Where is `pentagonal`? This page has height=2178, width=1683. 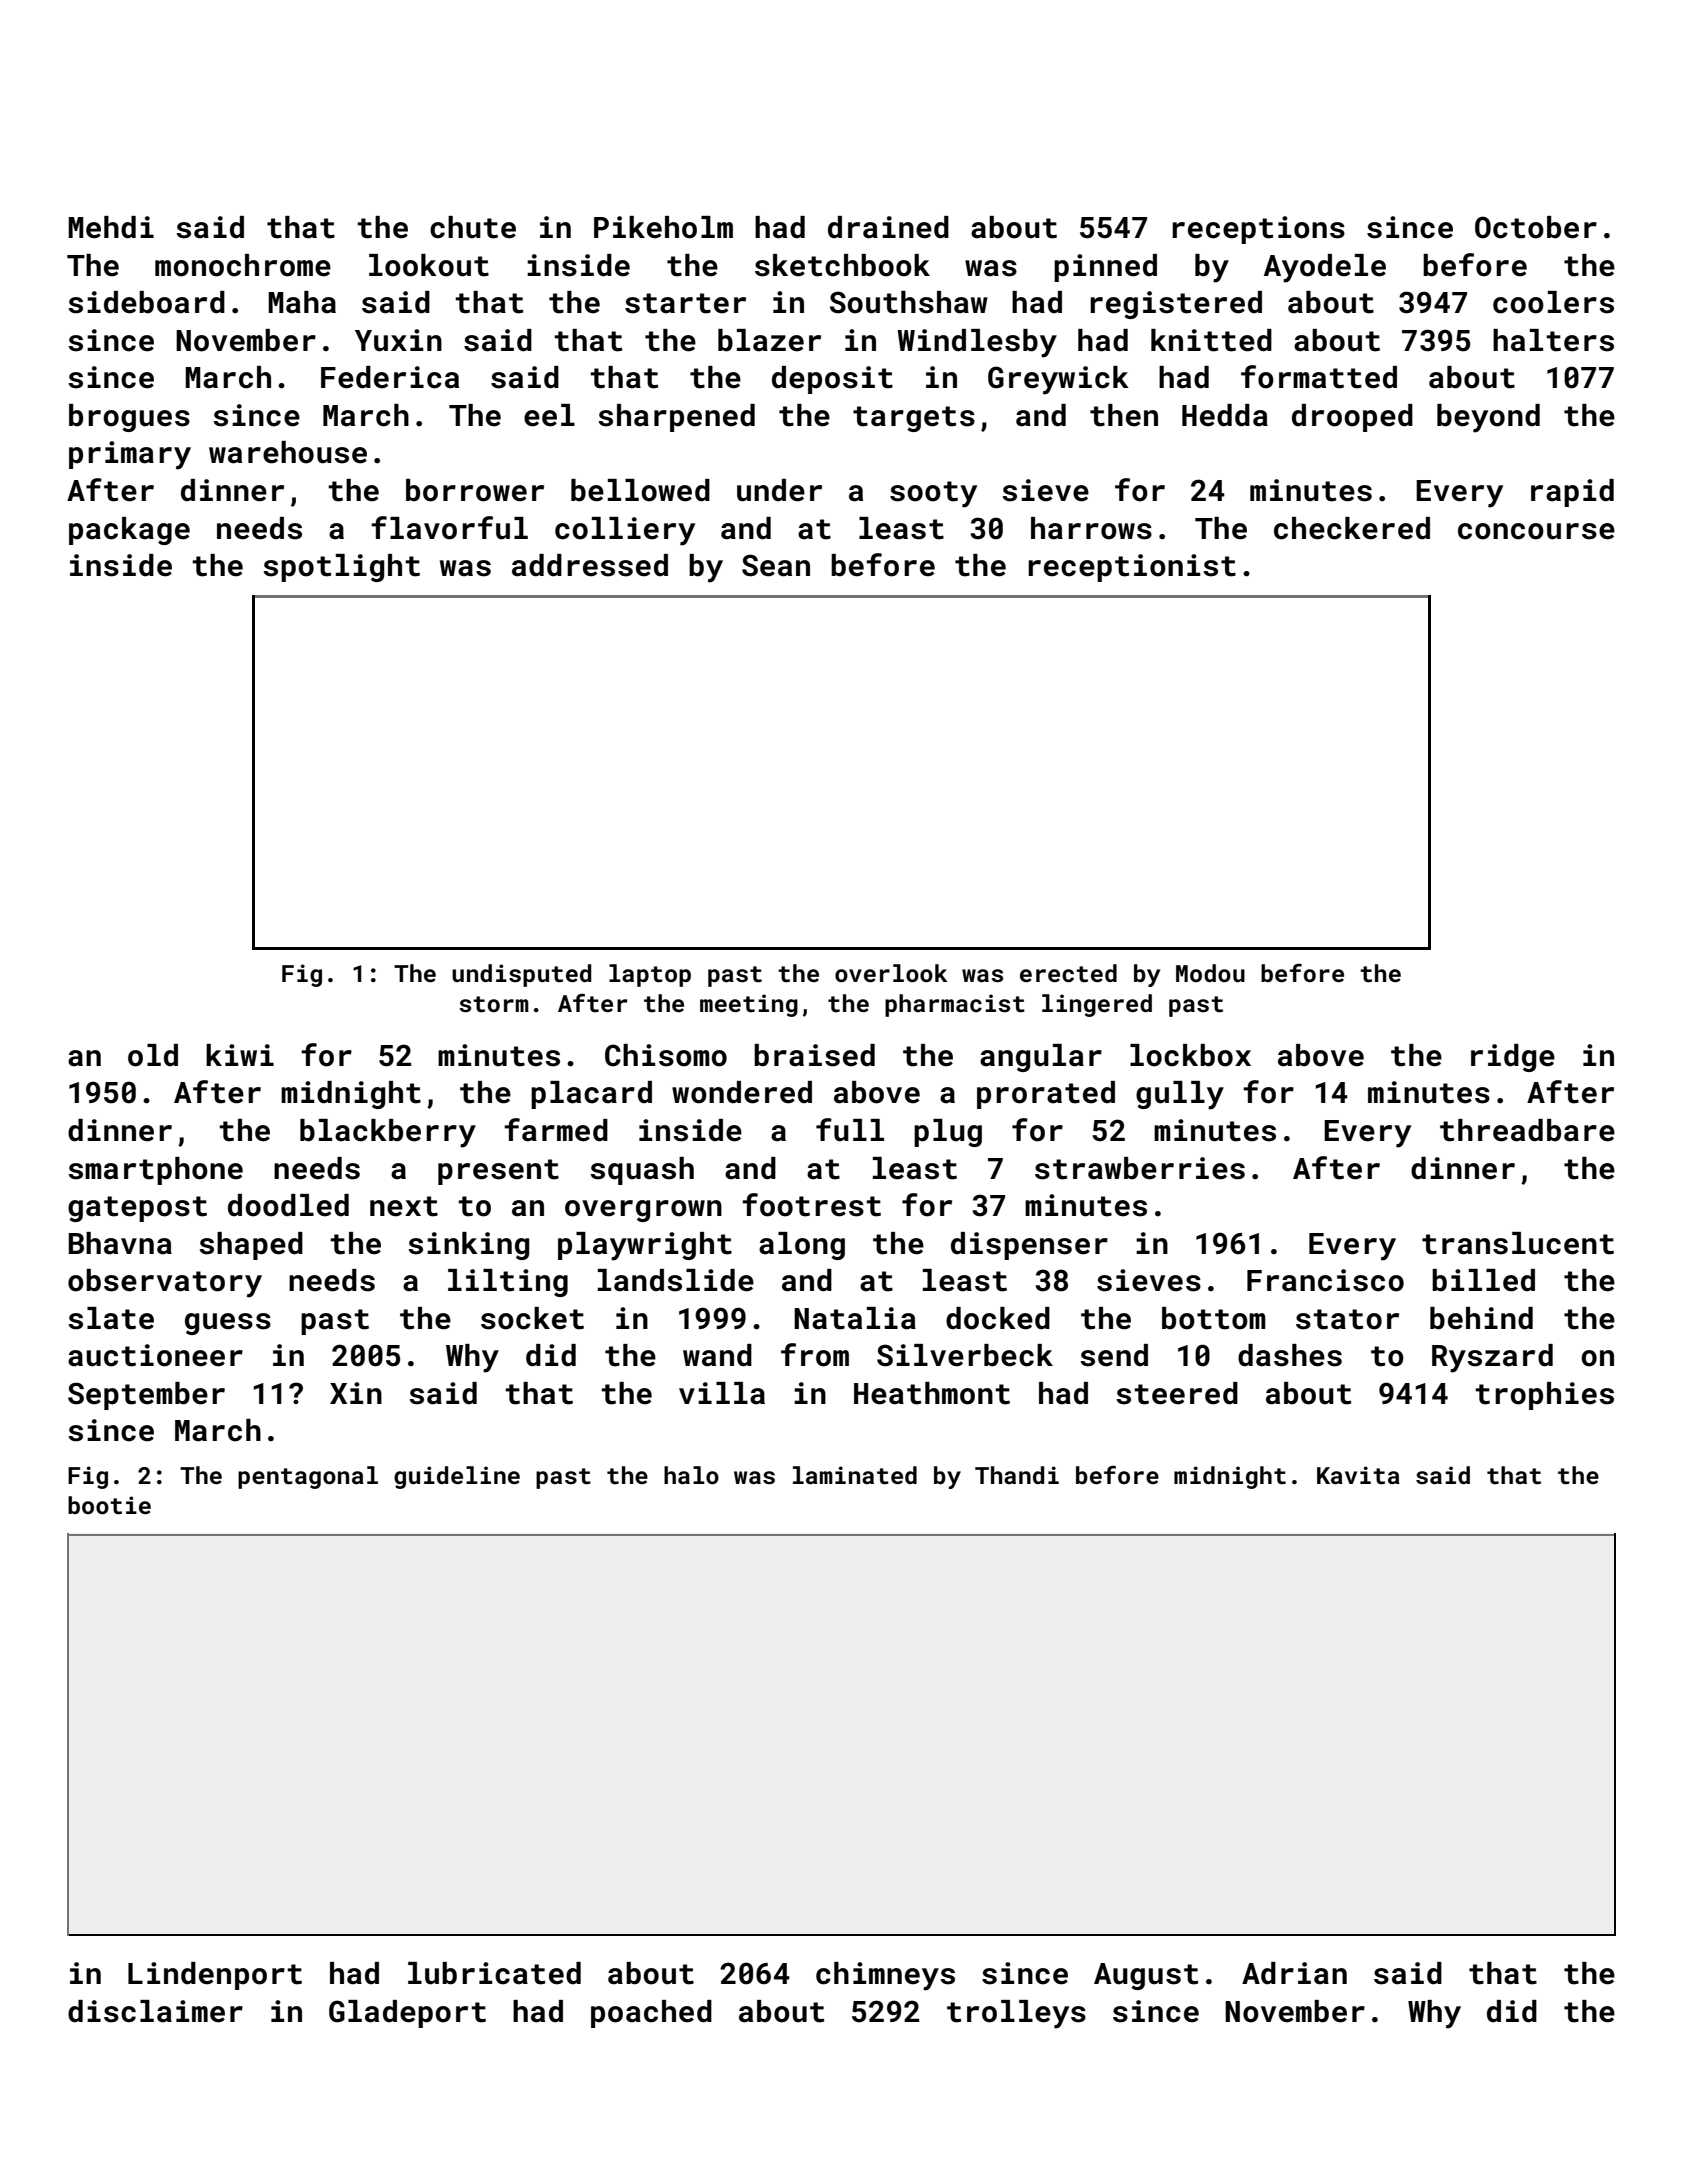 pentagonal is located at coordinates (308, 1477).
